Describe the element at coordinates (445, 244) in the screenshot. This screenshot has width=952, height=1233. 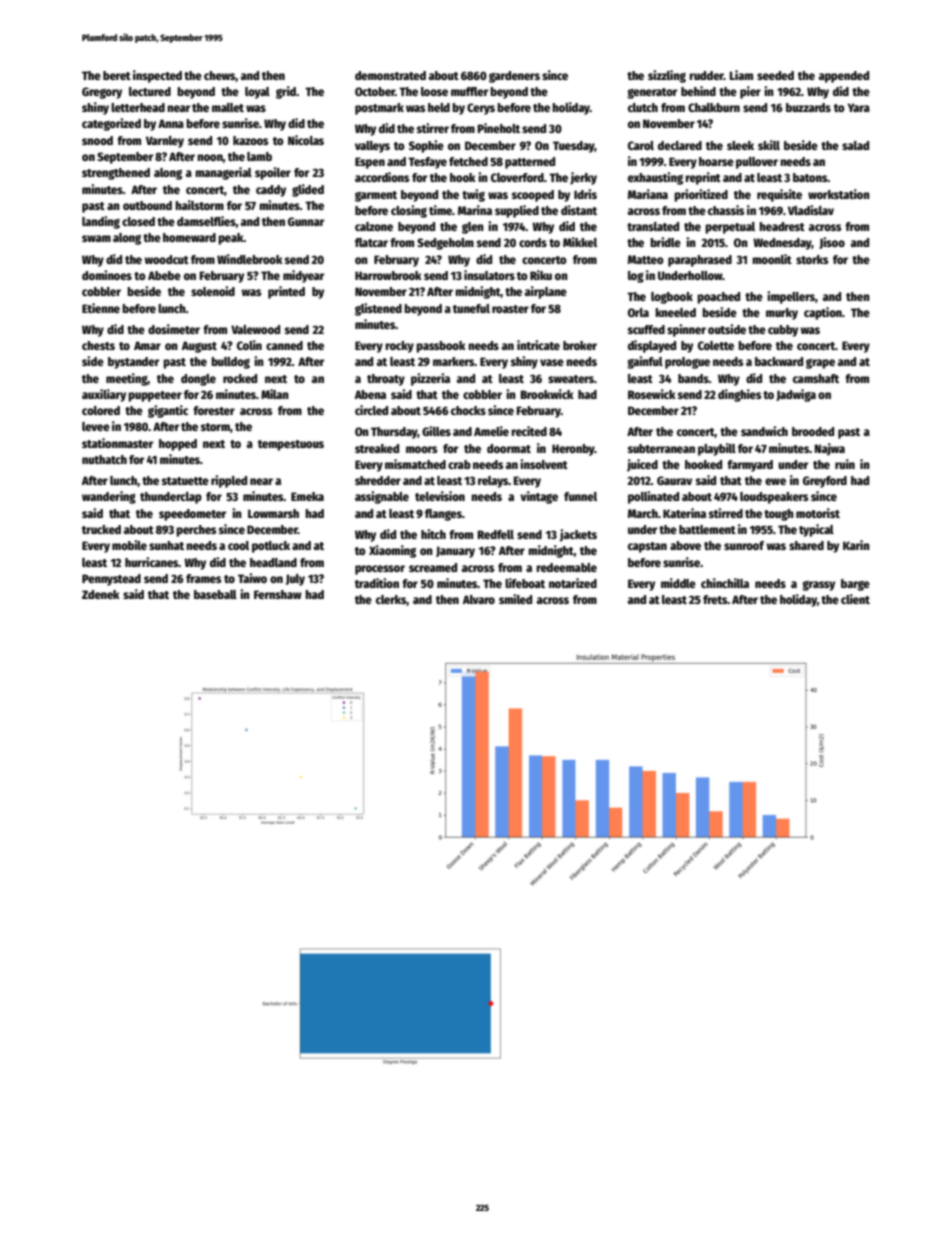
I see `Sedgeholm` at that location.
